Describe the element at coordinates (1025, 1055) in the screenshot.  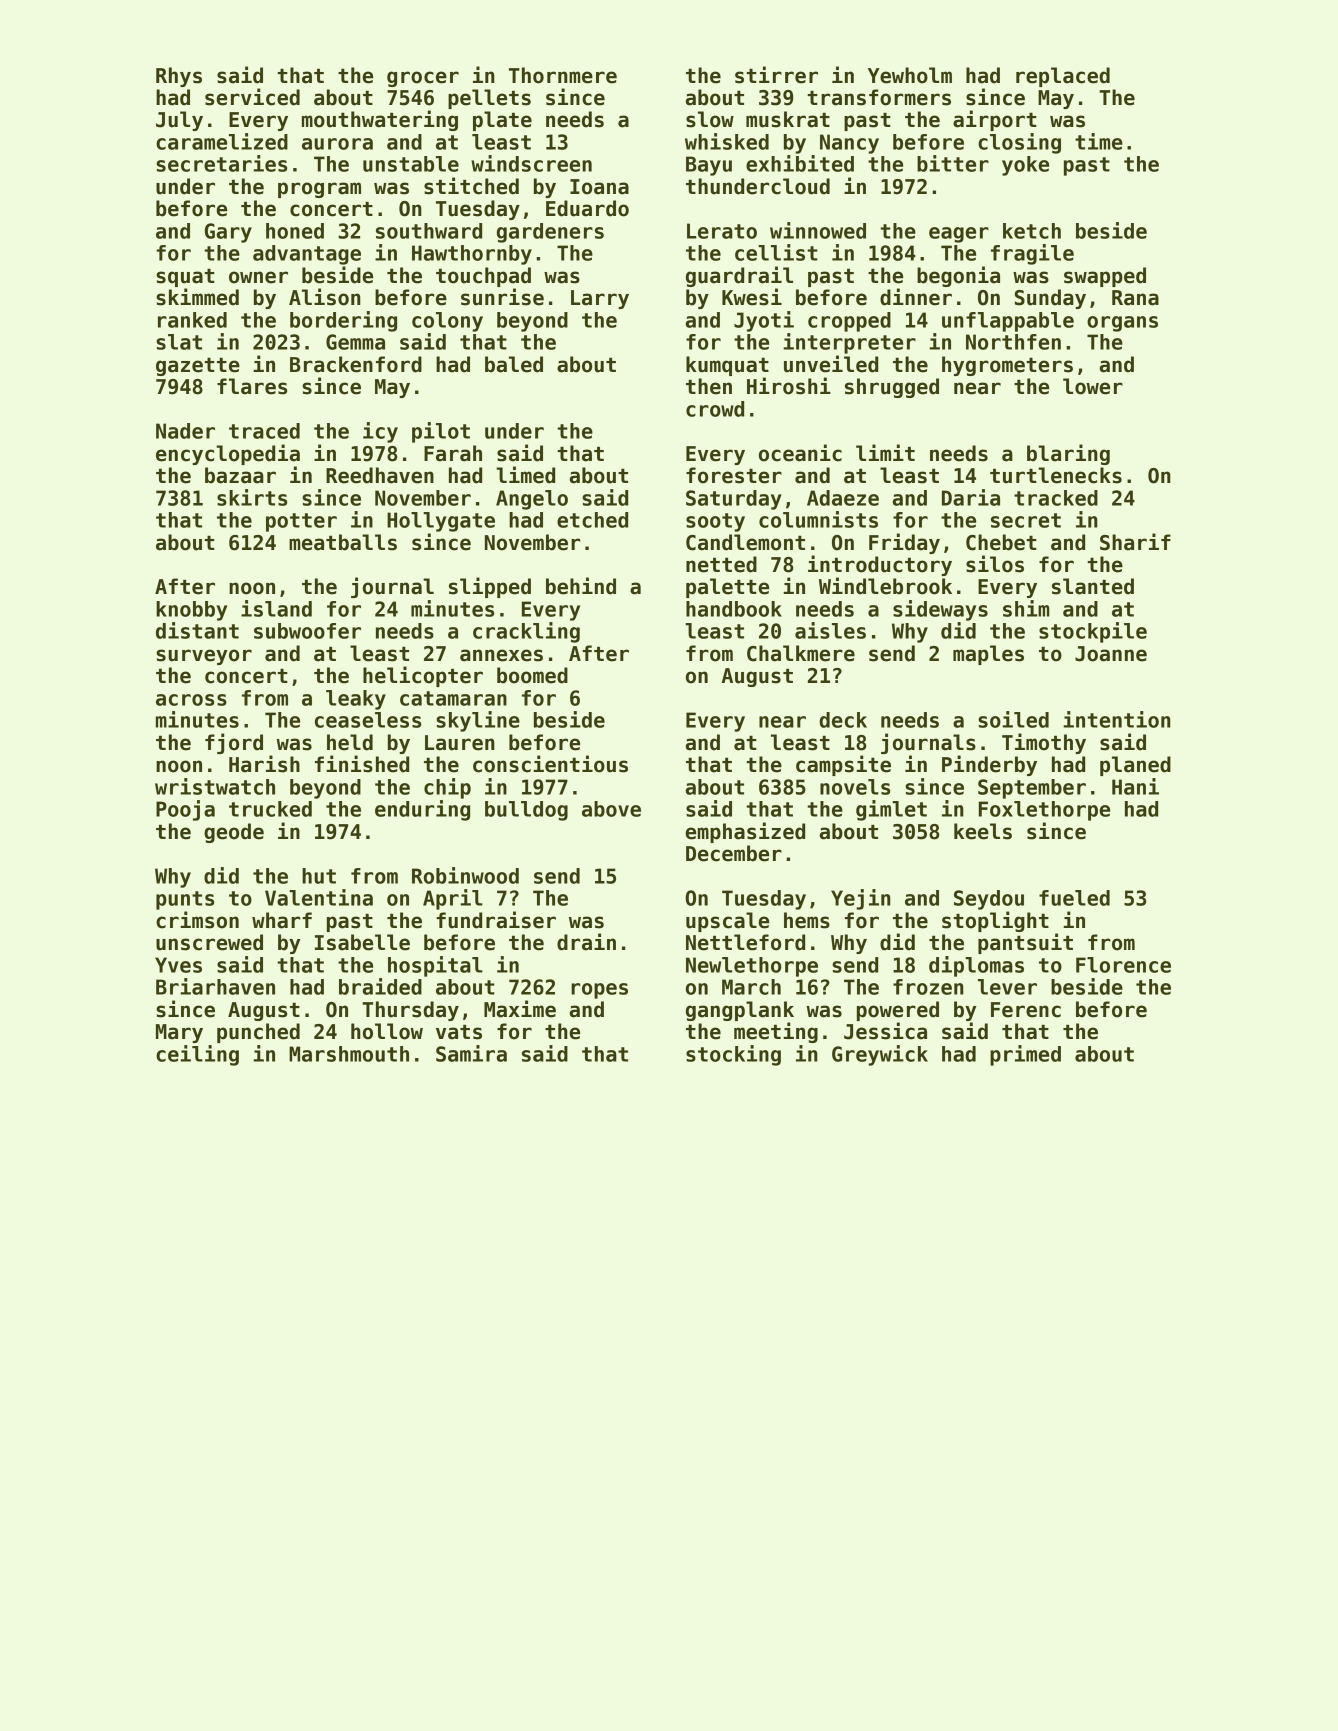
I see `primed` at that location.
